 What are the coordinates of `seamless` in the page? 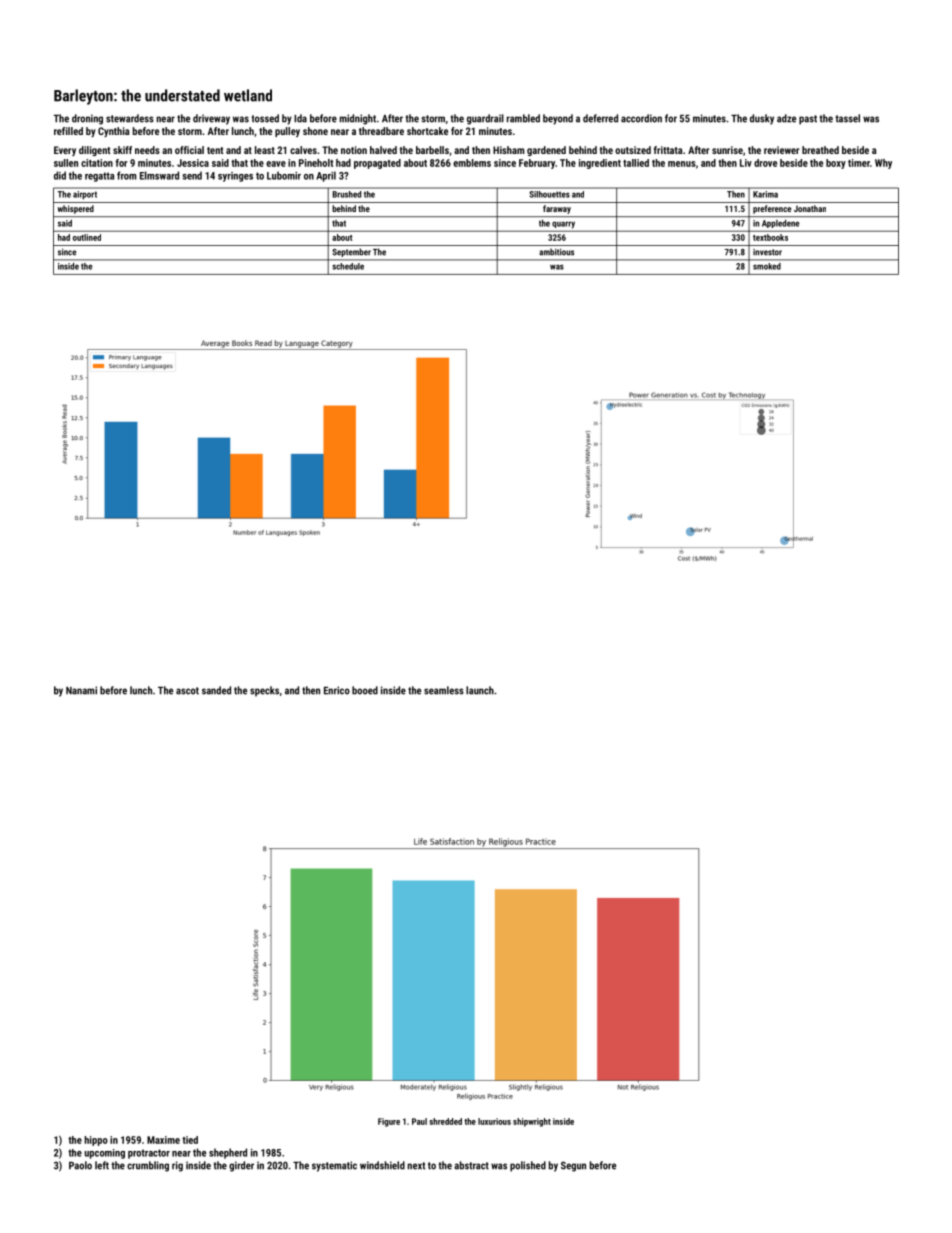 It's located at (444, 690).
